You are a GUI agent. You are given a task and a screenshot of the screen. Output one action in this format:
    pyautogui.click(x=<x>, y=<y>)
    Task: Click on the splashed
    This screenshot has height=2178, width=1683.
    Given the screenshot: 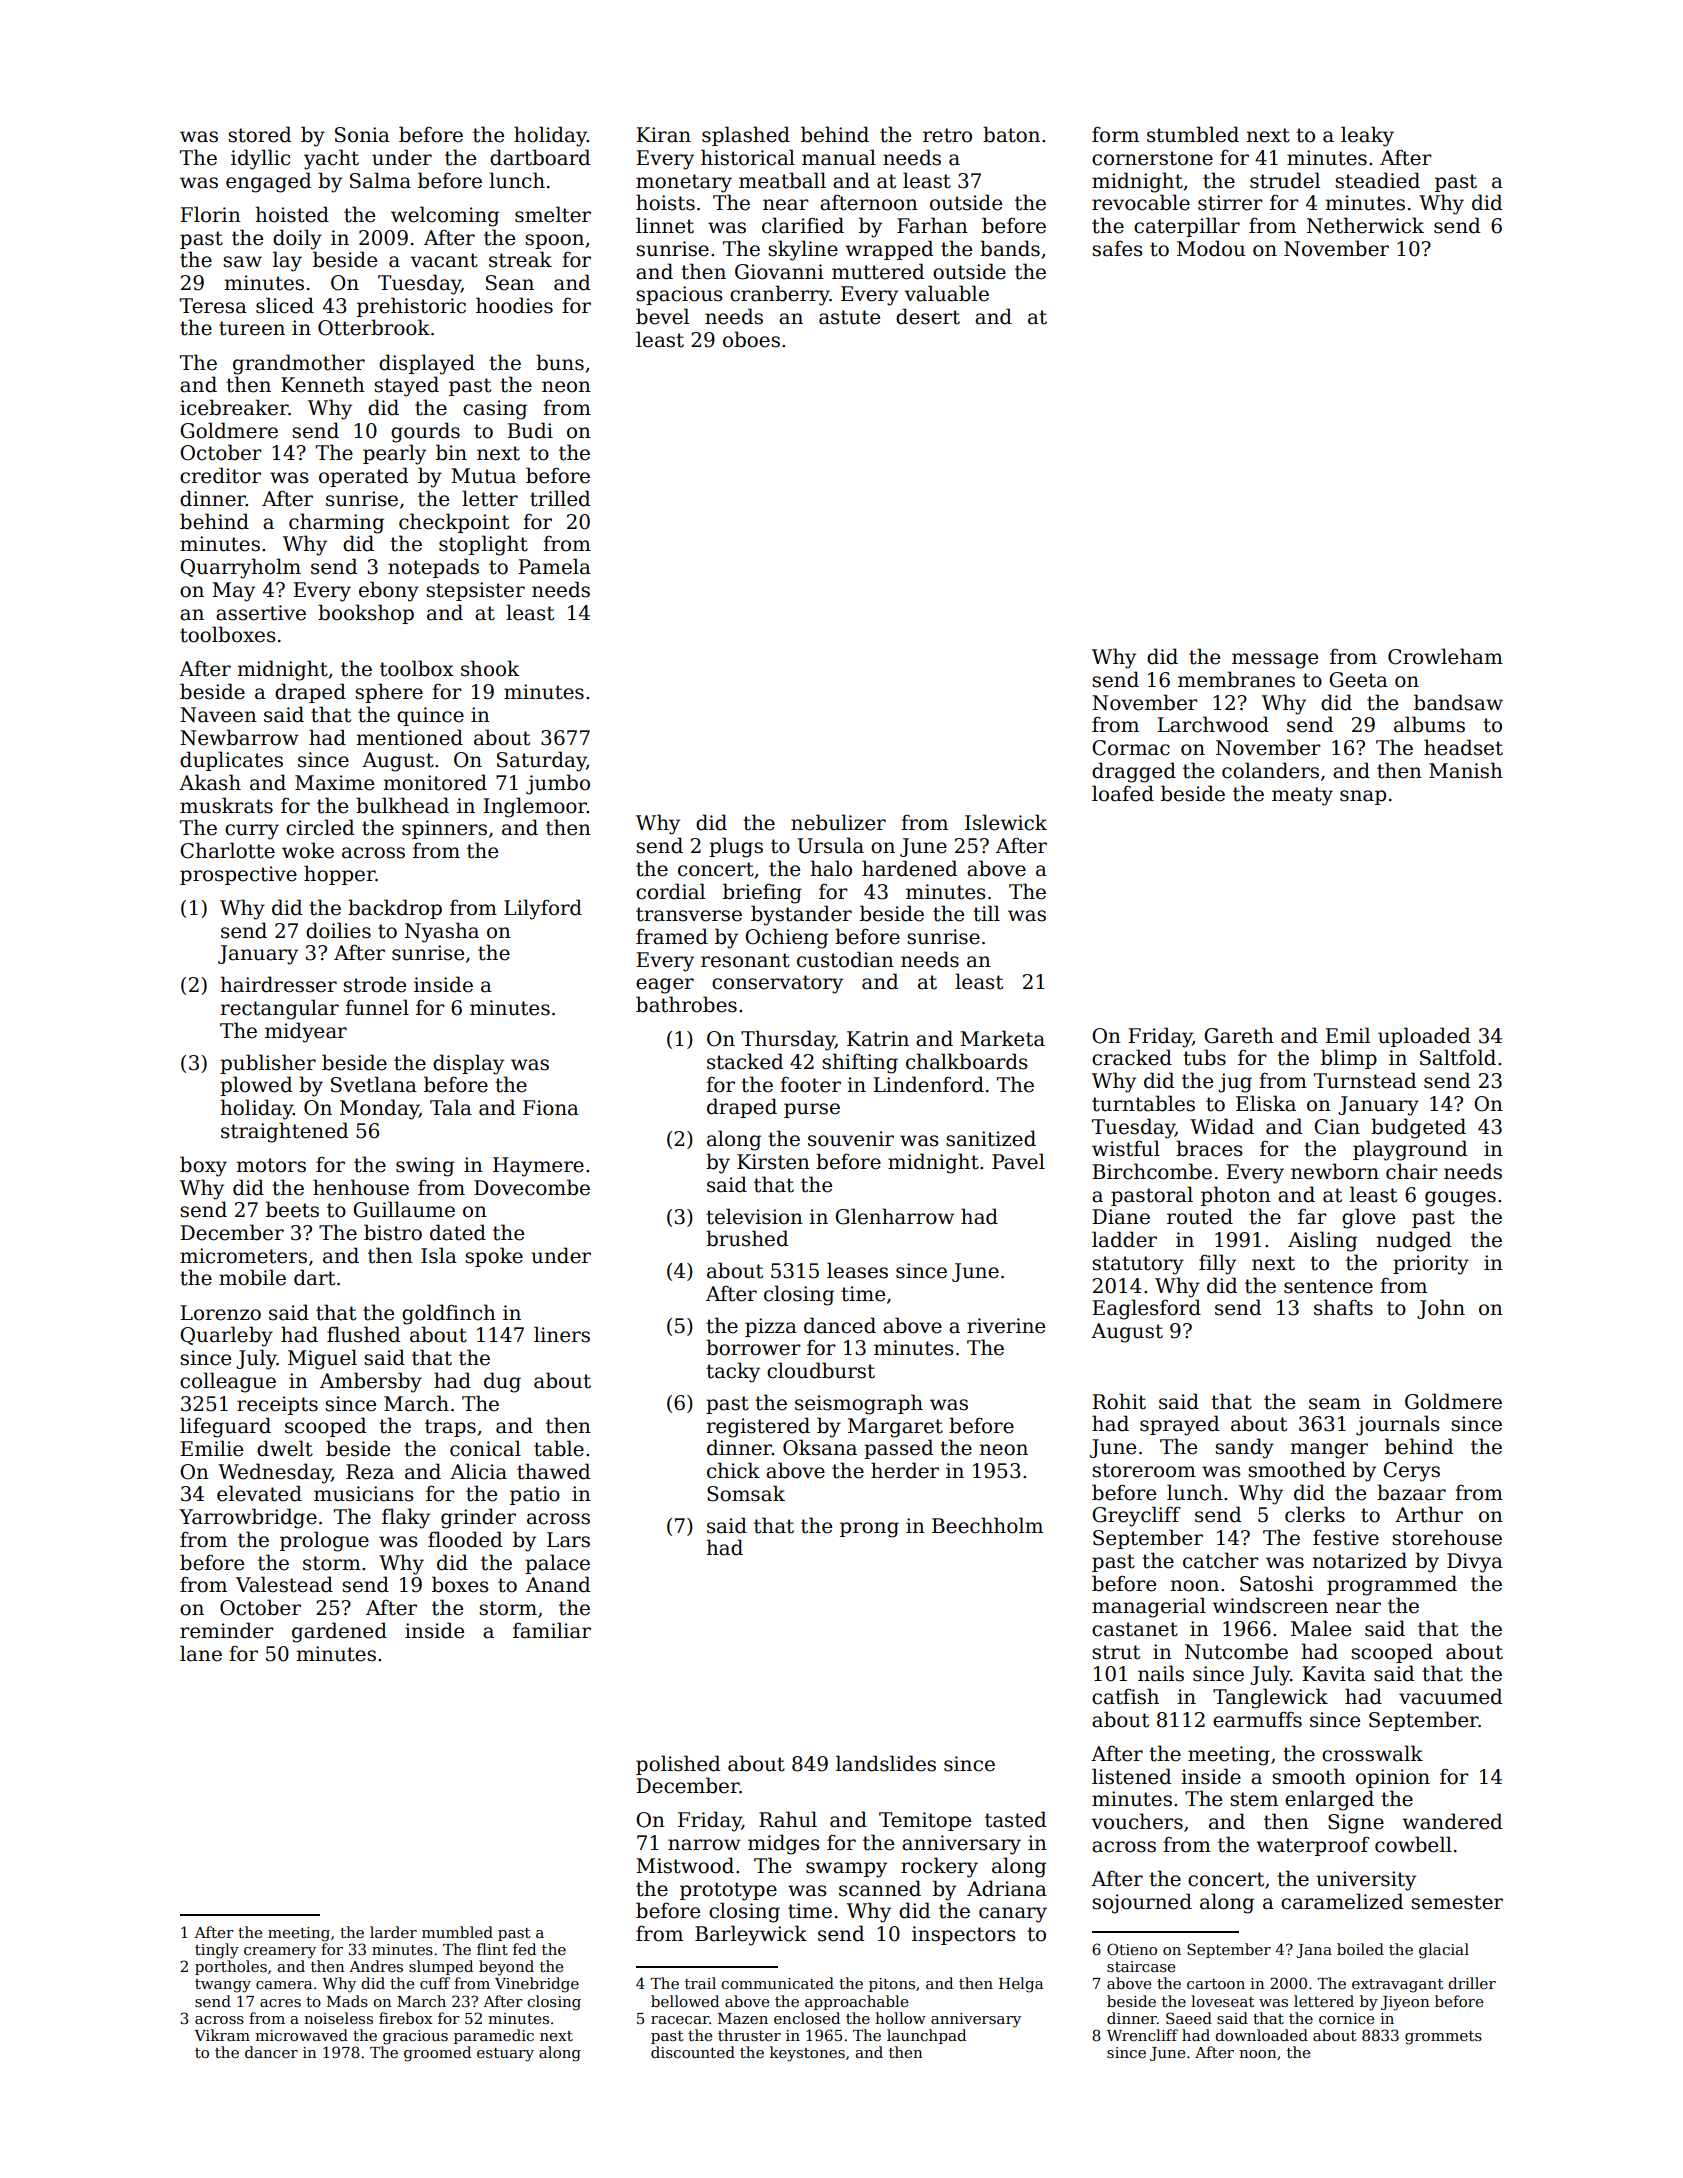 What is the action you would take?
    pyautogui.click(x=746, y=136)
